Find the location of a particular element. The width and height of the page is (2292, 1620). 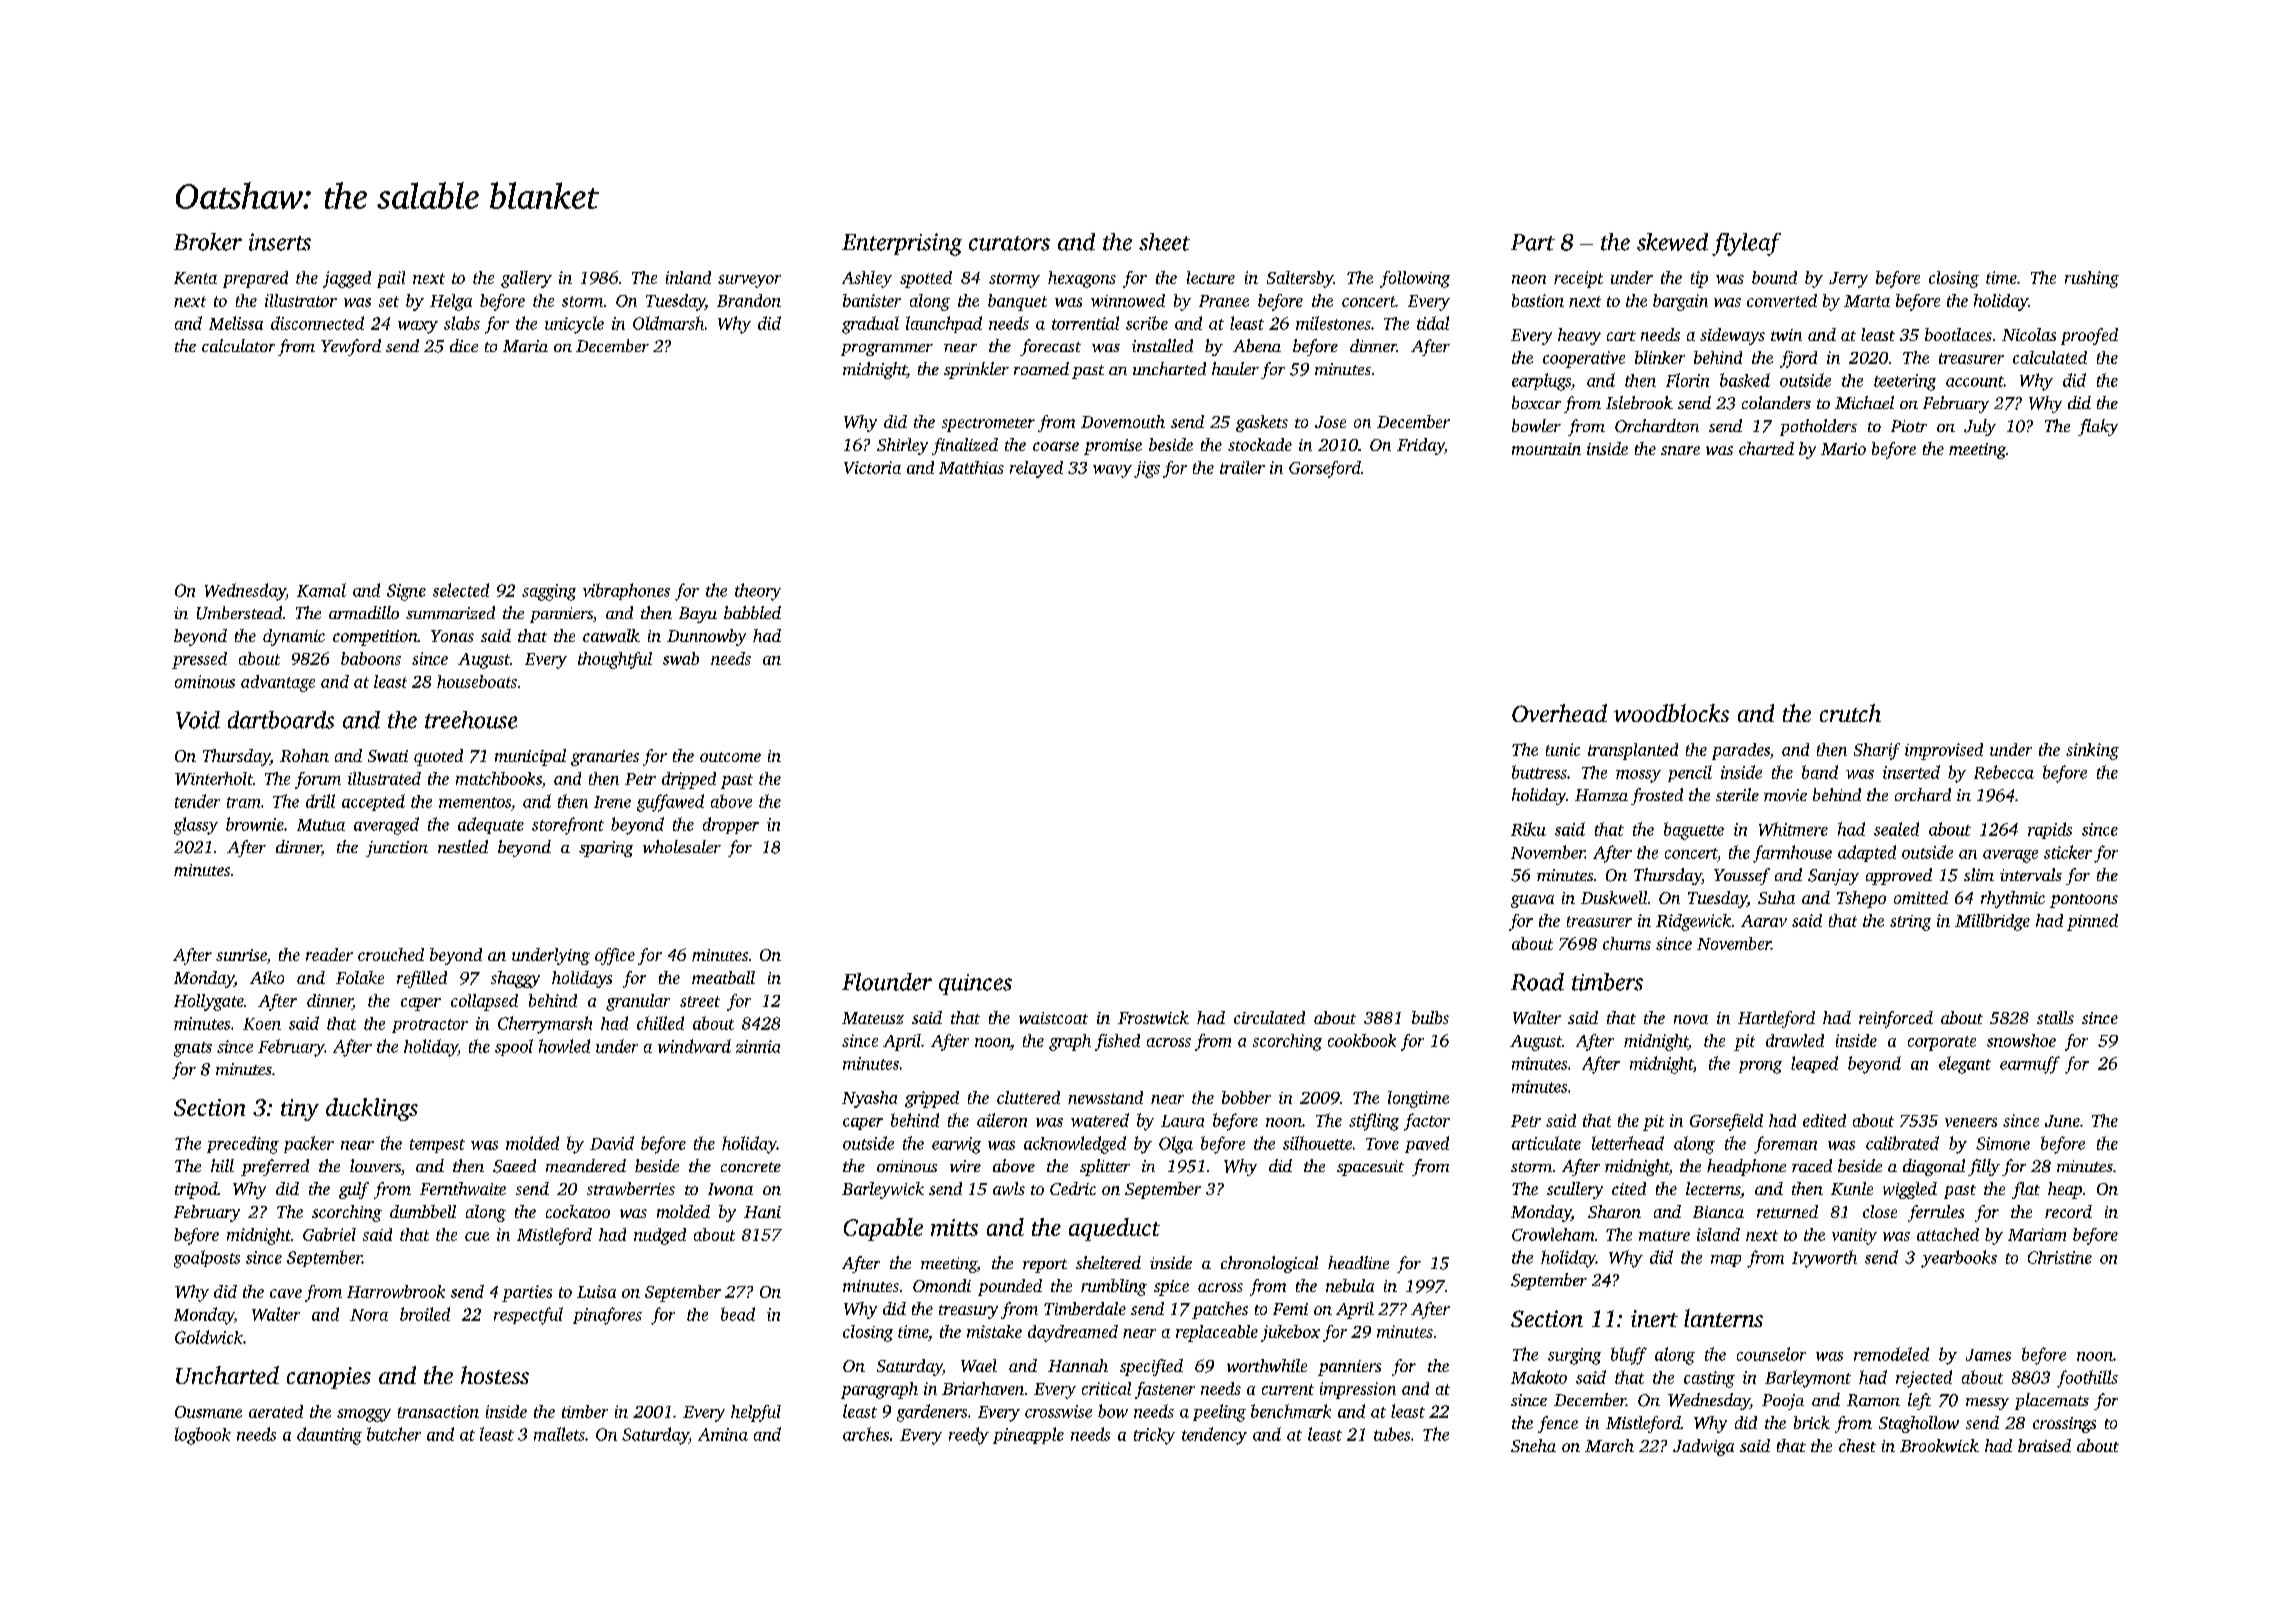

logbook is located at coordinates (203, 1436).
